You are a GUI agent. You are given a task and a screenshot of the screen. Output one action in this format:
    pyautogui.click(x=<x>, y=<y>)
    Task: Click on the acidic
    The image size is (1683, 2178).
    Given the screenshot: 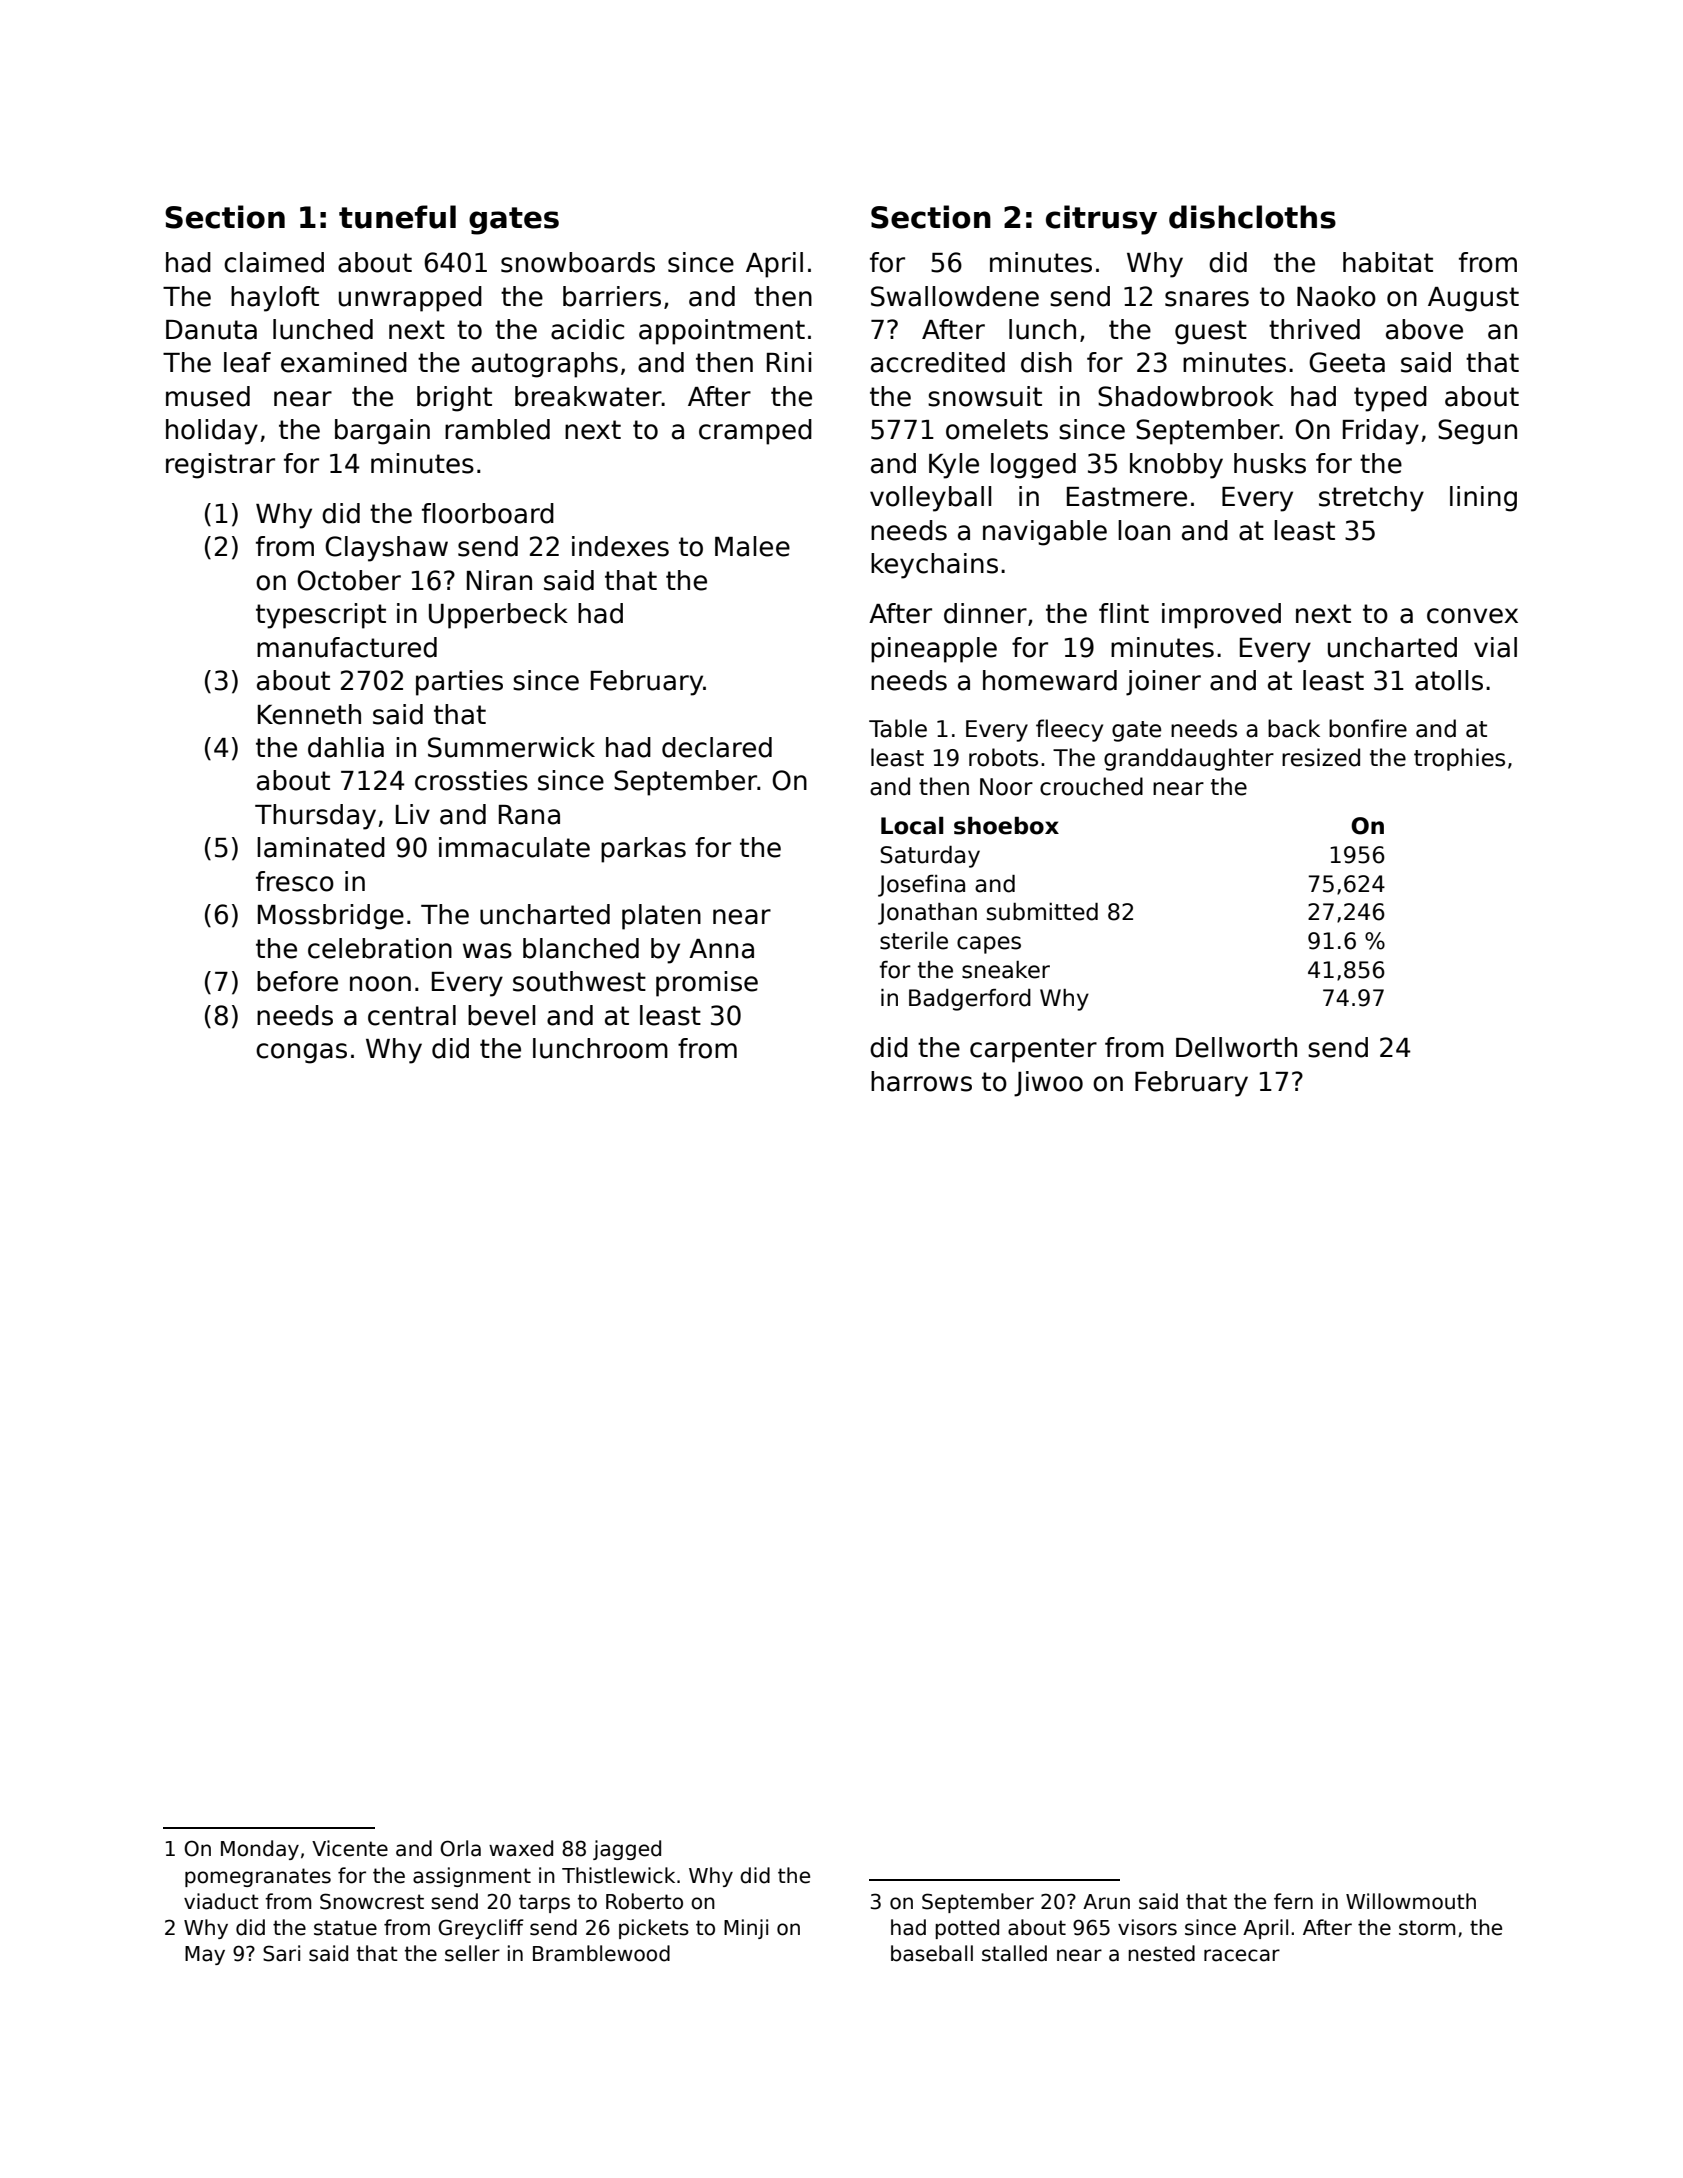 What is the action you would take?
    pyautogui.click(x=587, y=329)
